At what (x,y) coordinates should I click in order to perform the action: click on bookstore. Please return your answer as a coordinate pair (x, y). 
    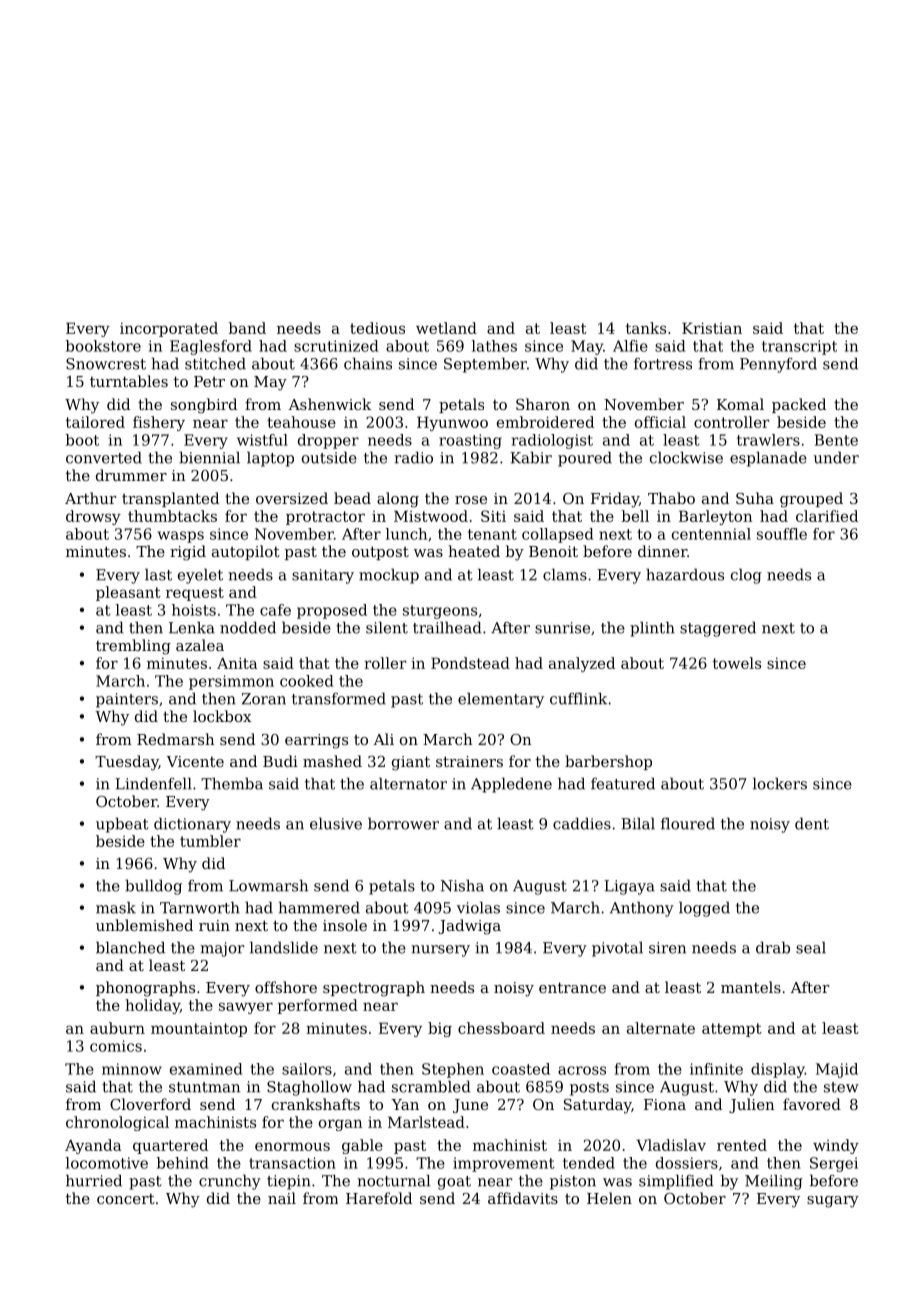
    Looking at the image, I should click on (103, 346).
